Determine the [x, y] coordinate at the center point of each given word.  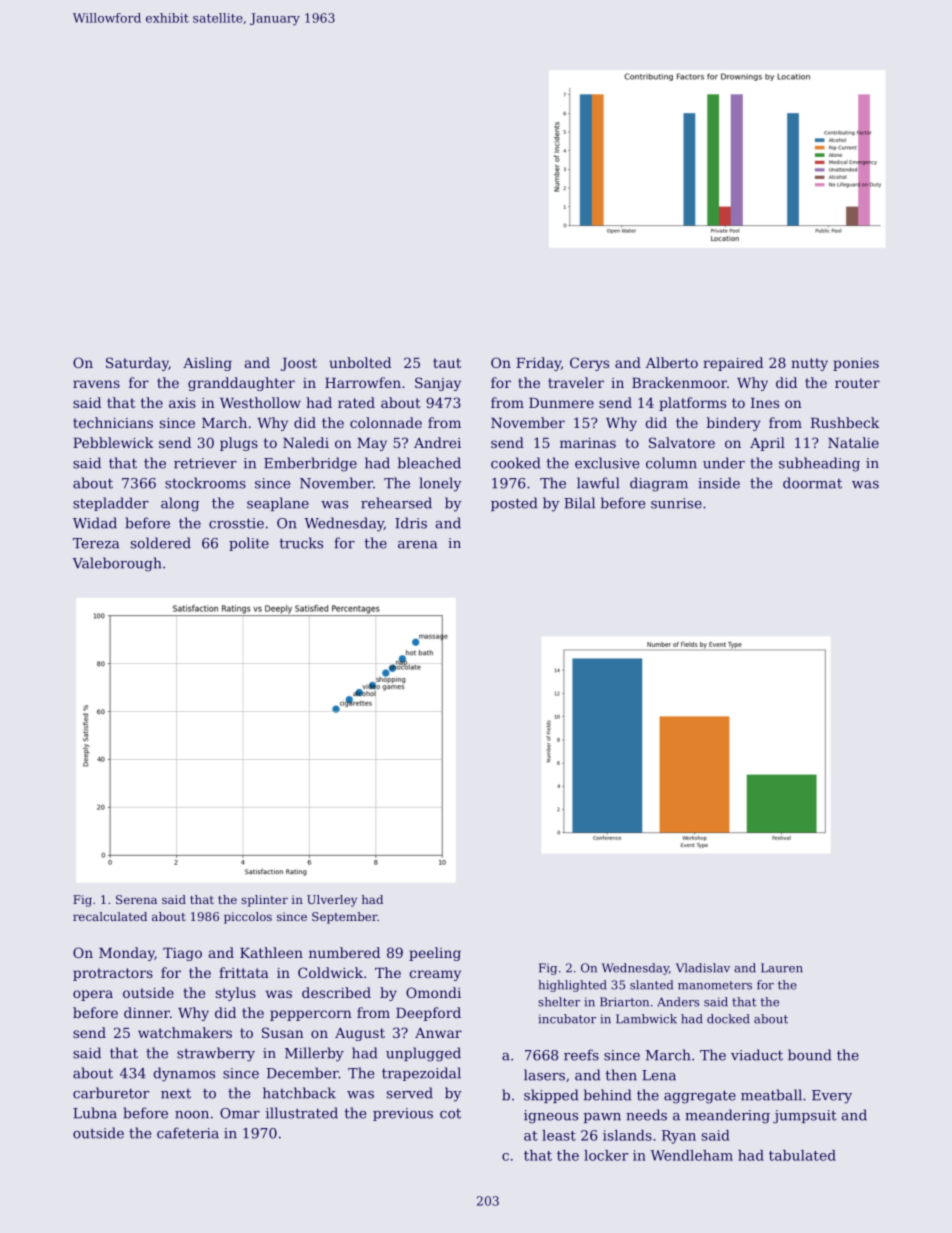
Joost [299, 364]
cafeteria [188, 1133]
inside [719, 483]
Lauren [782, 968]
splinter [264, 901]
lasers [544, 1075]
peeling [435, 954]
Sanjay [438, 384]
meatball [771, 1095]
